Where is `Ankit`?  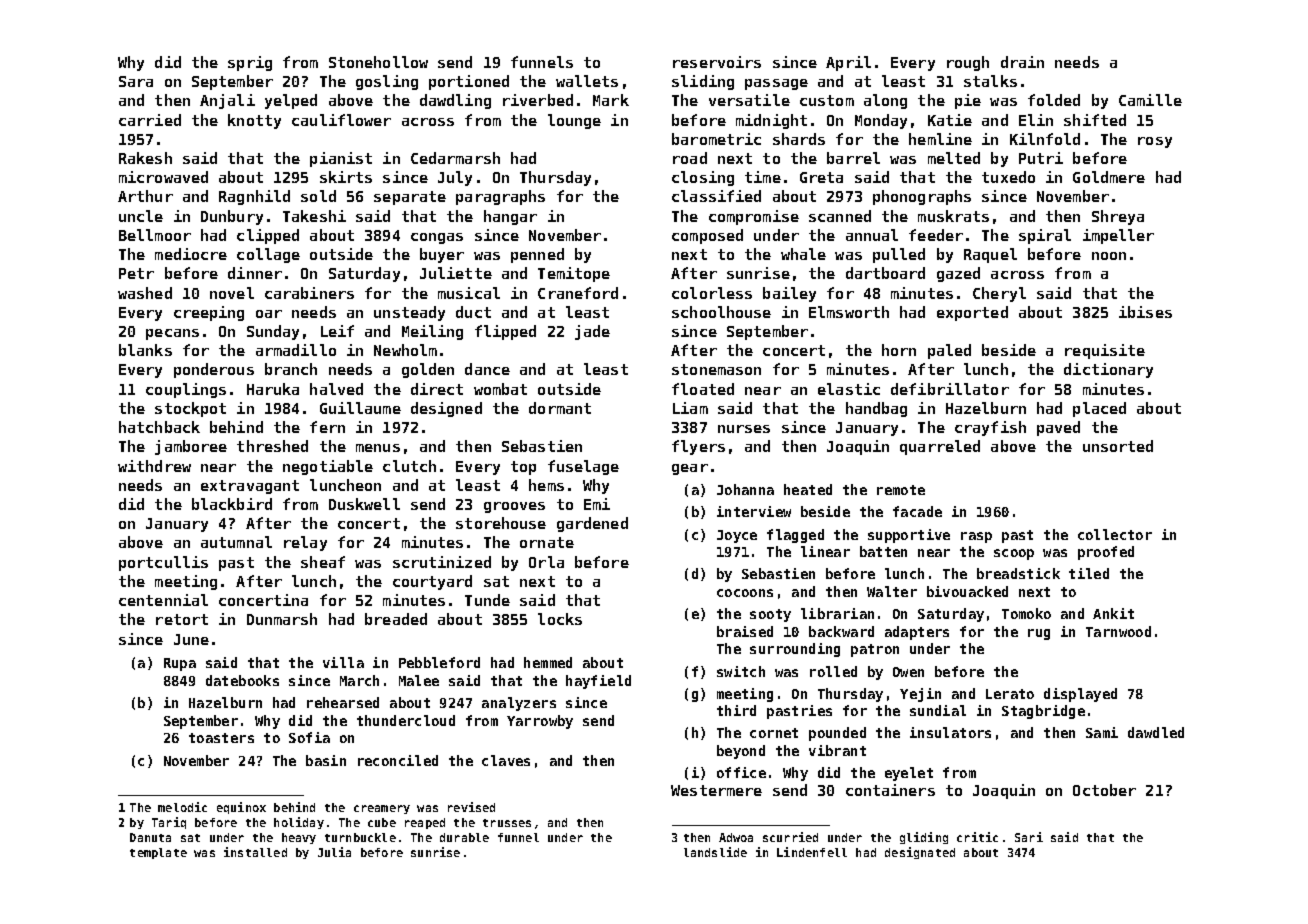 Ankit is located at coordinates (1113, 613).
